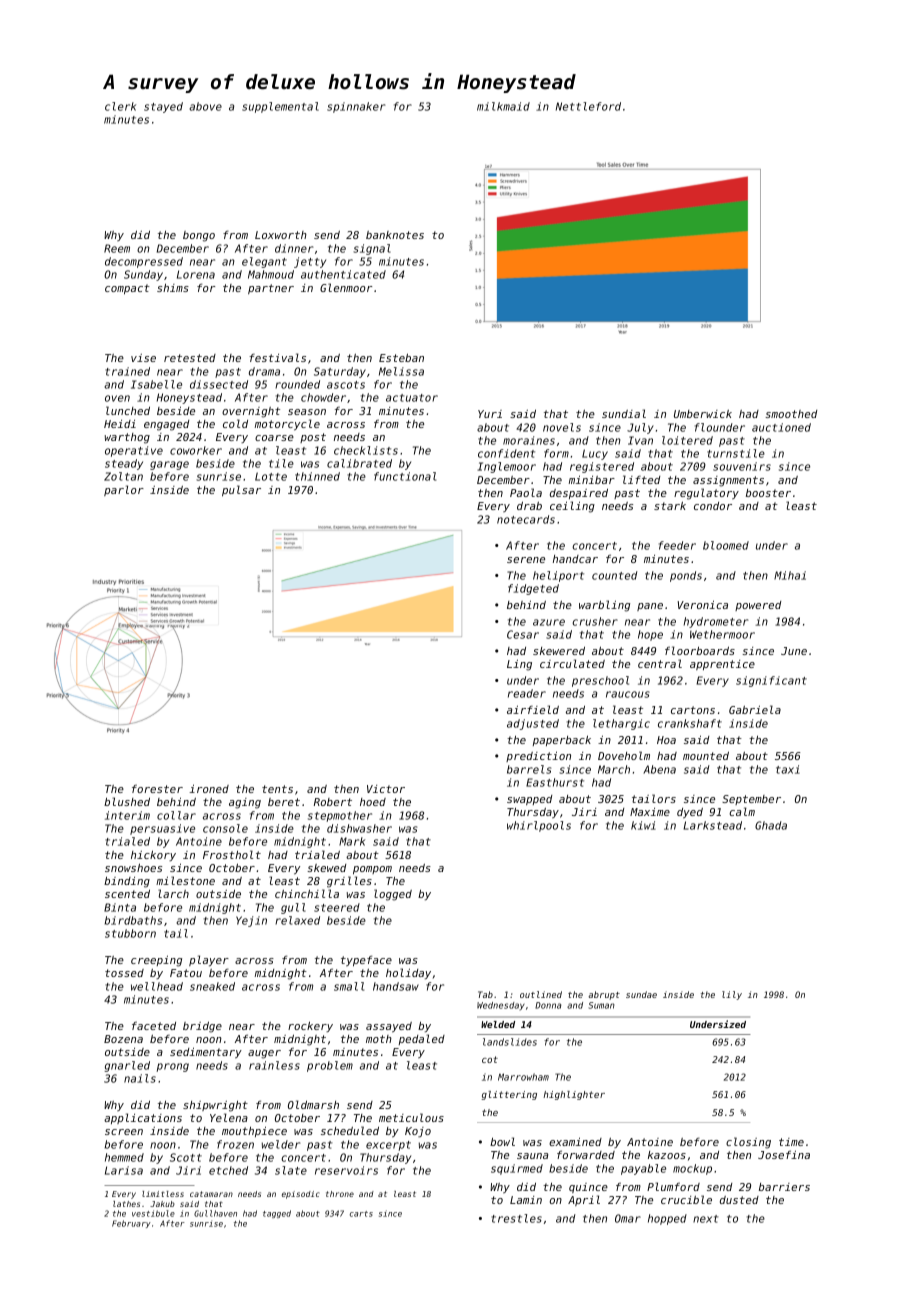 This screenshot has height=1308, width=924. What do you see at coordinates (157, 788) in the screenshot?
I see `forester` at bounding box center [157, 788].
